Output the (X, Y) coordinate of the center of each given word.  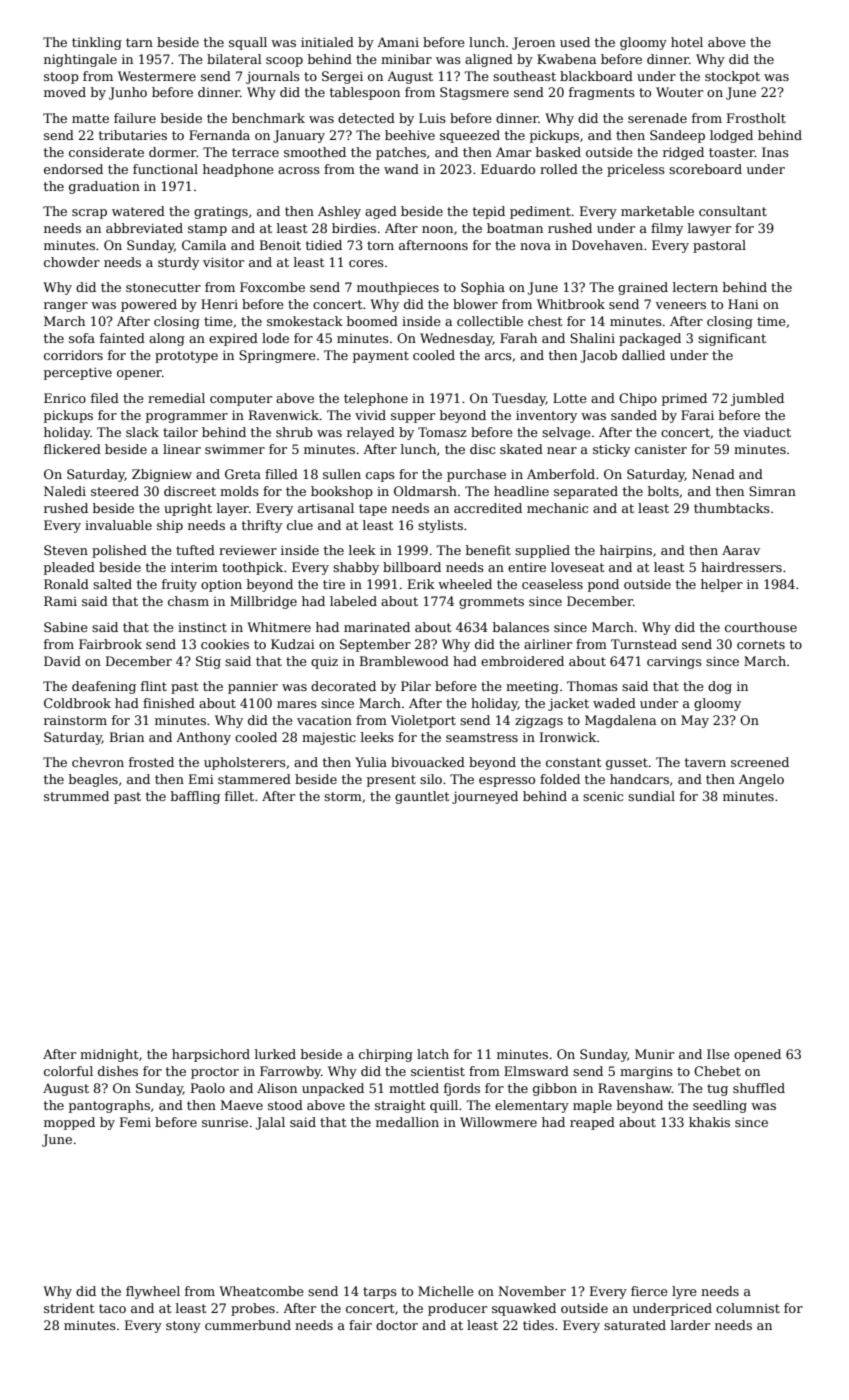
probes (253, 1309)
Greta (243, 474)
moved (65, 92)
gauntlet (422, 797)
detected (366, 118)
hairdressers (741, 567)
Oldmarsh (425, 491)
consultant (733, 211)
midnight (109, 1055)
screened (760, 762)
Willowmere (498, 1122)
